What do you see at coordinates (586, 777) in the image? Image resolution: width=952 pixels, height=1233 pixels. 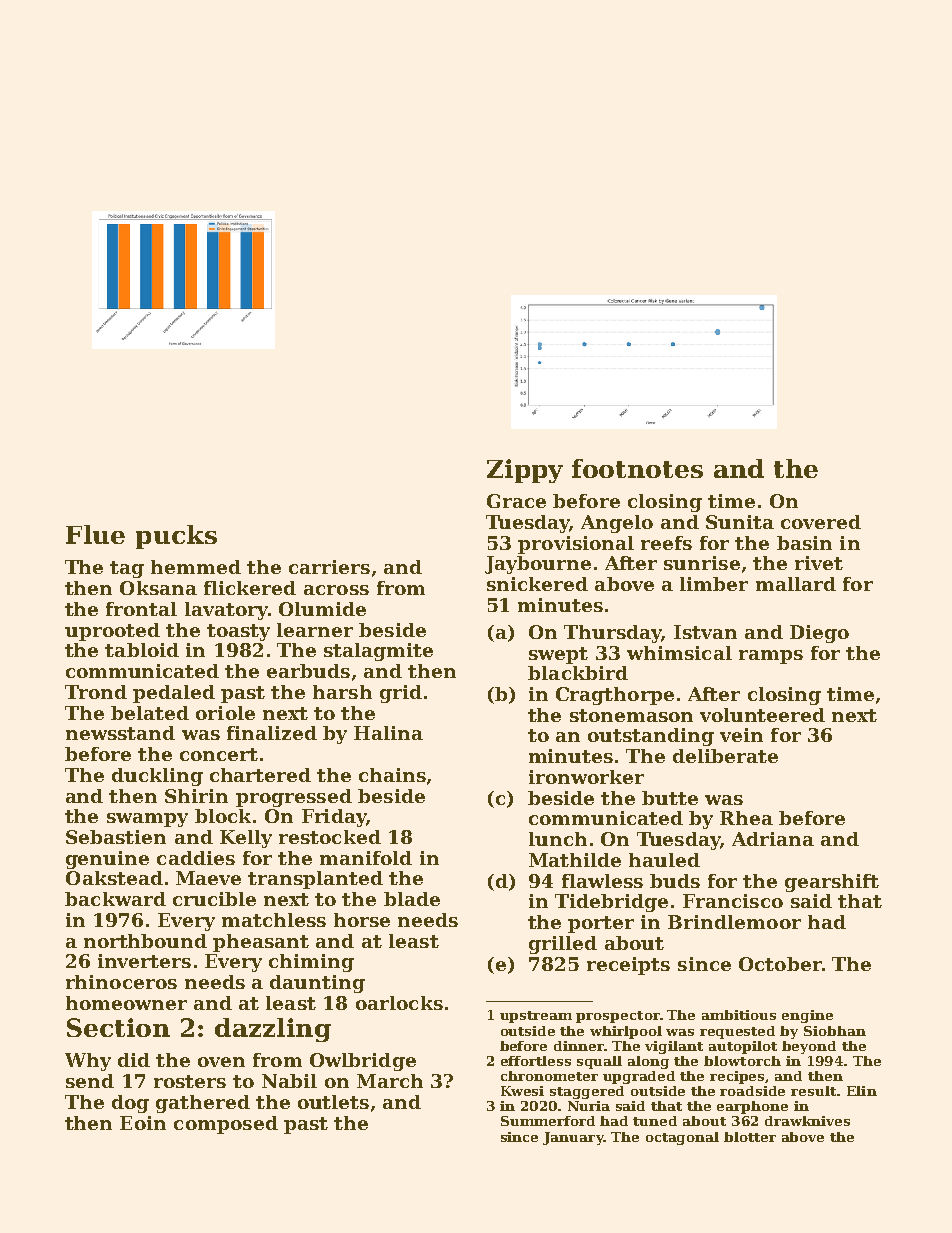 I see `ironworker` at bounding box center [586, 777].
